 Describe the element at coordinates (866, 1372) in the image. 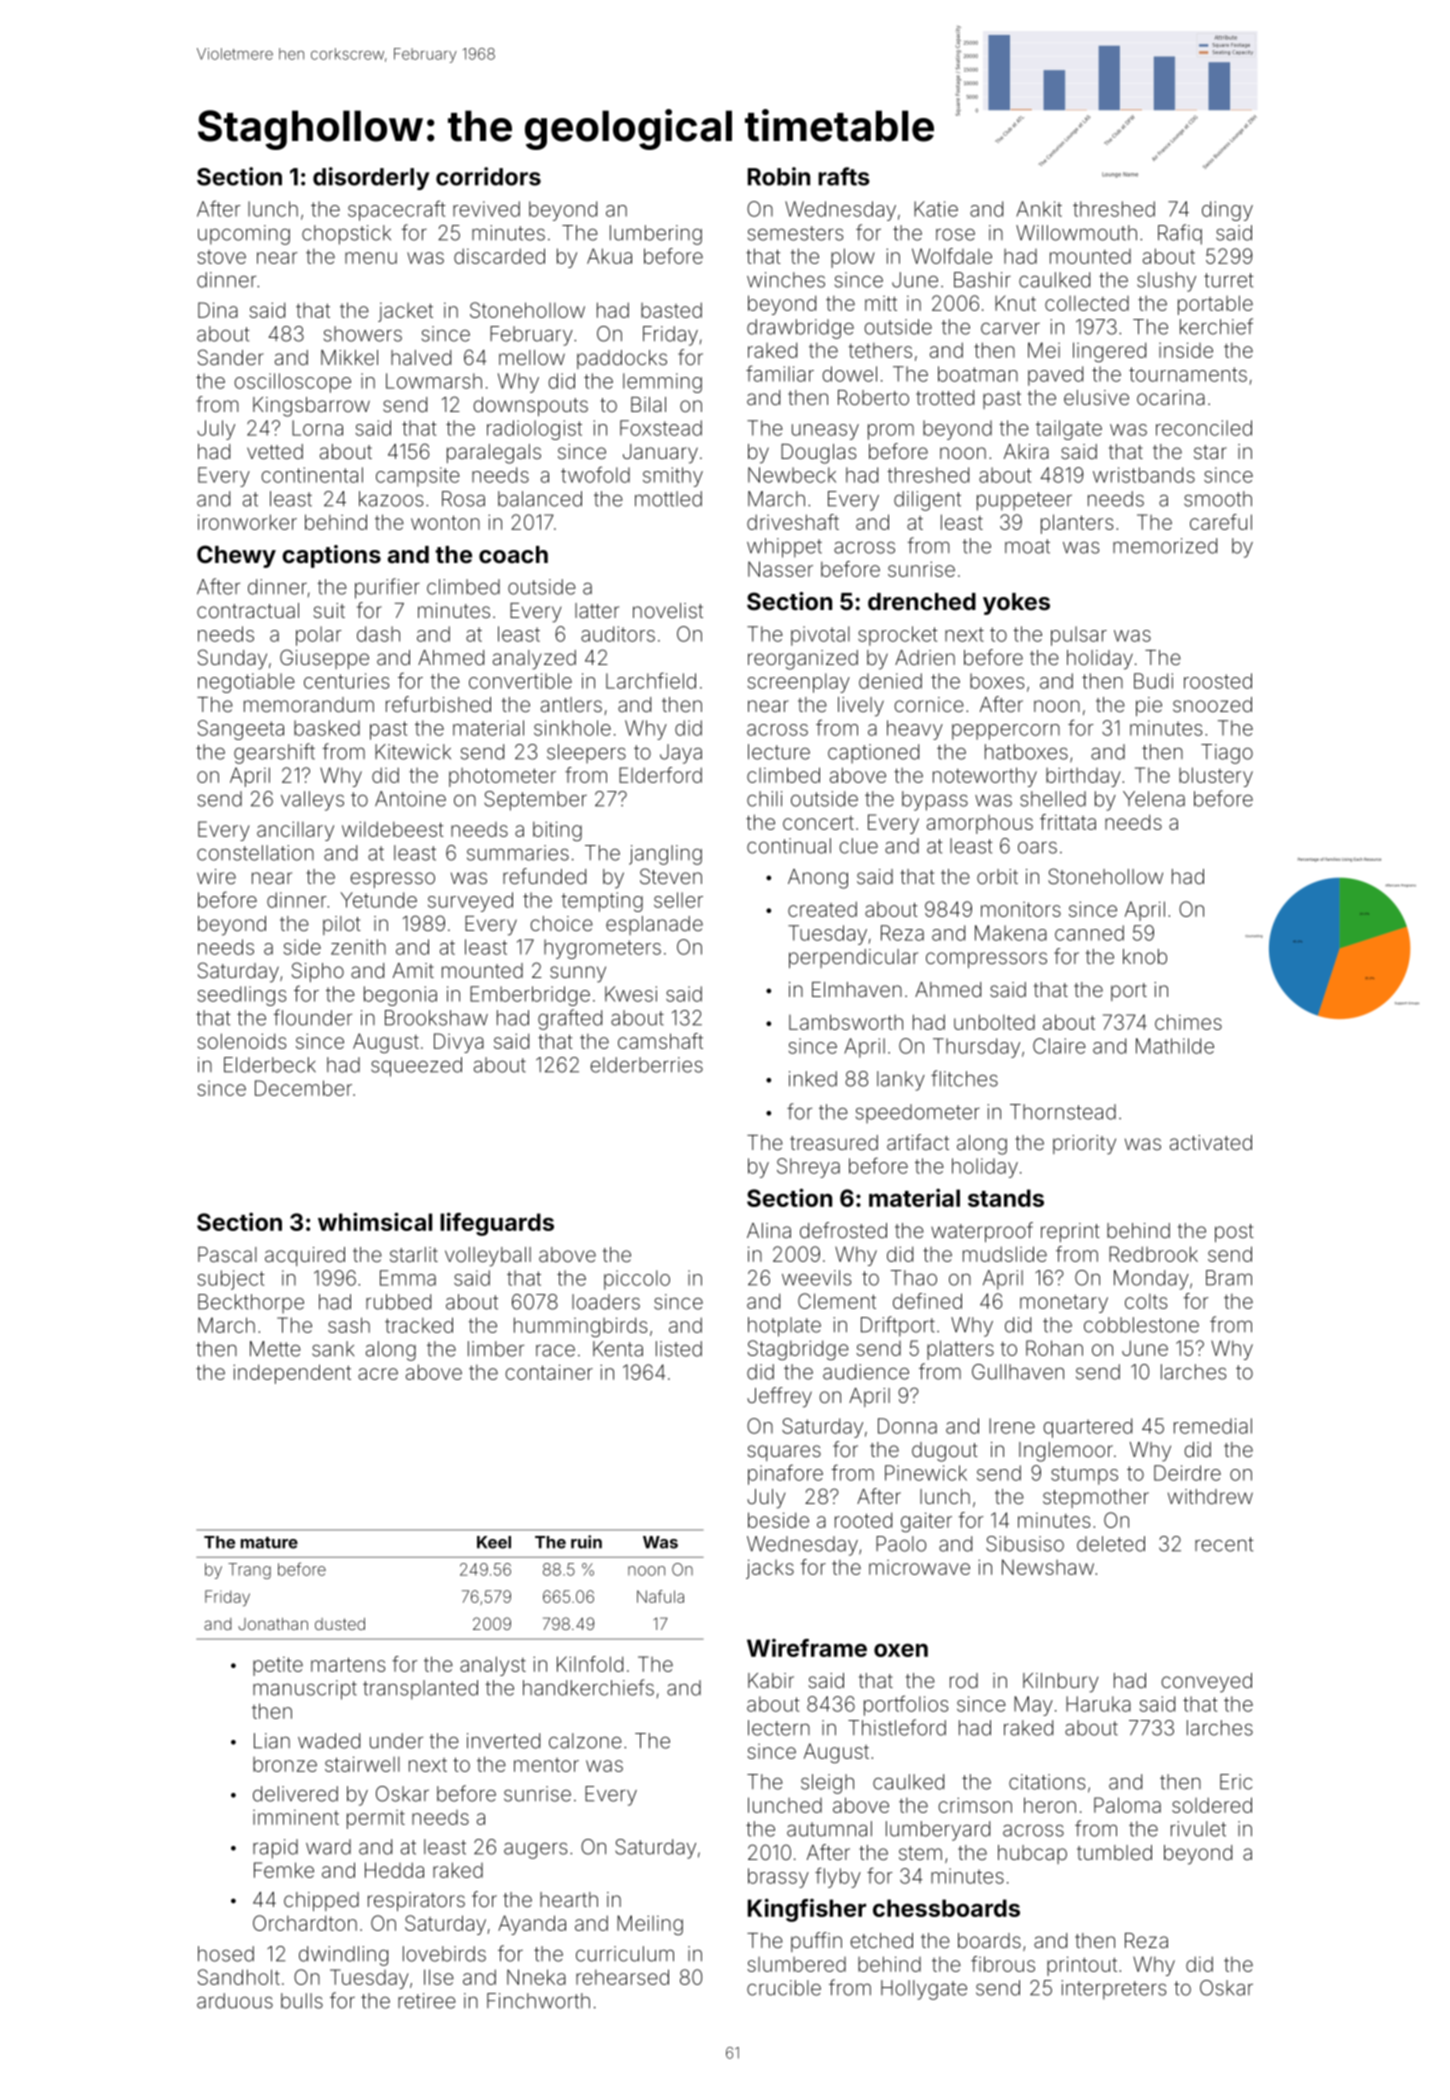

I see `audience` at that location.
